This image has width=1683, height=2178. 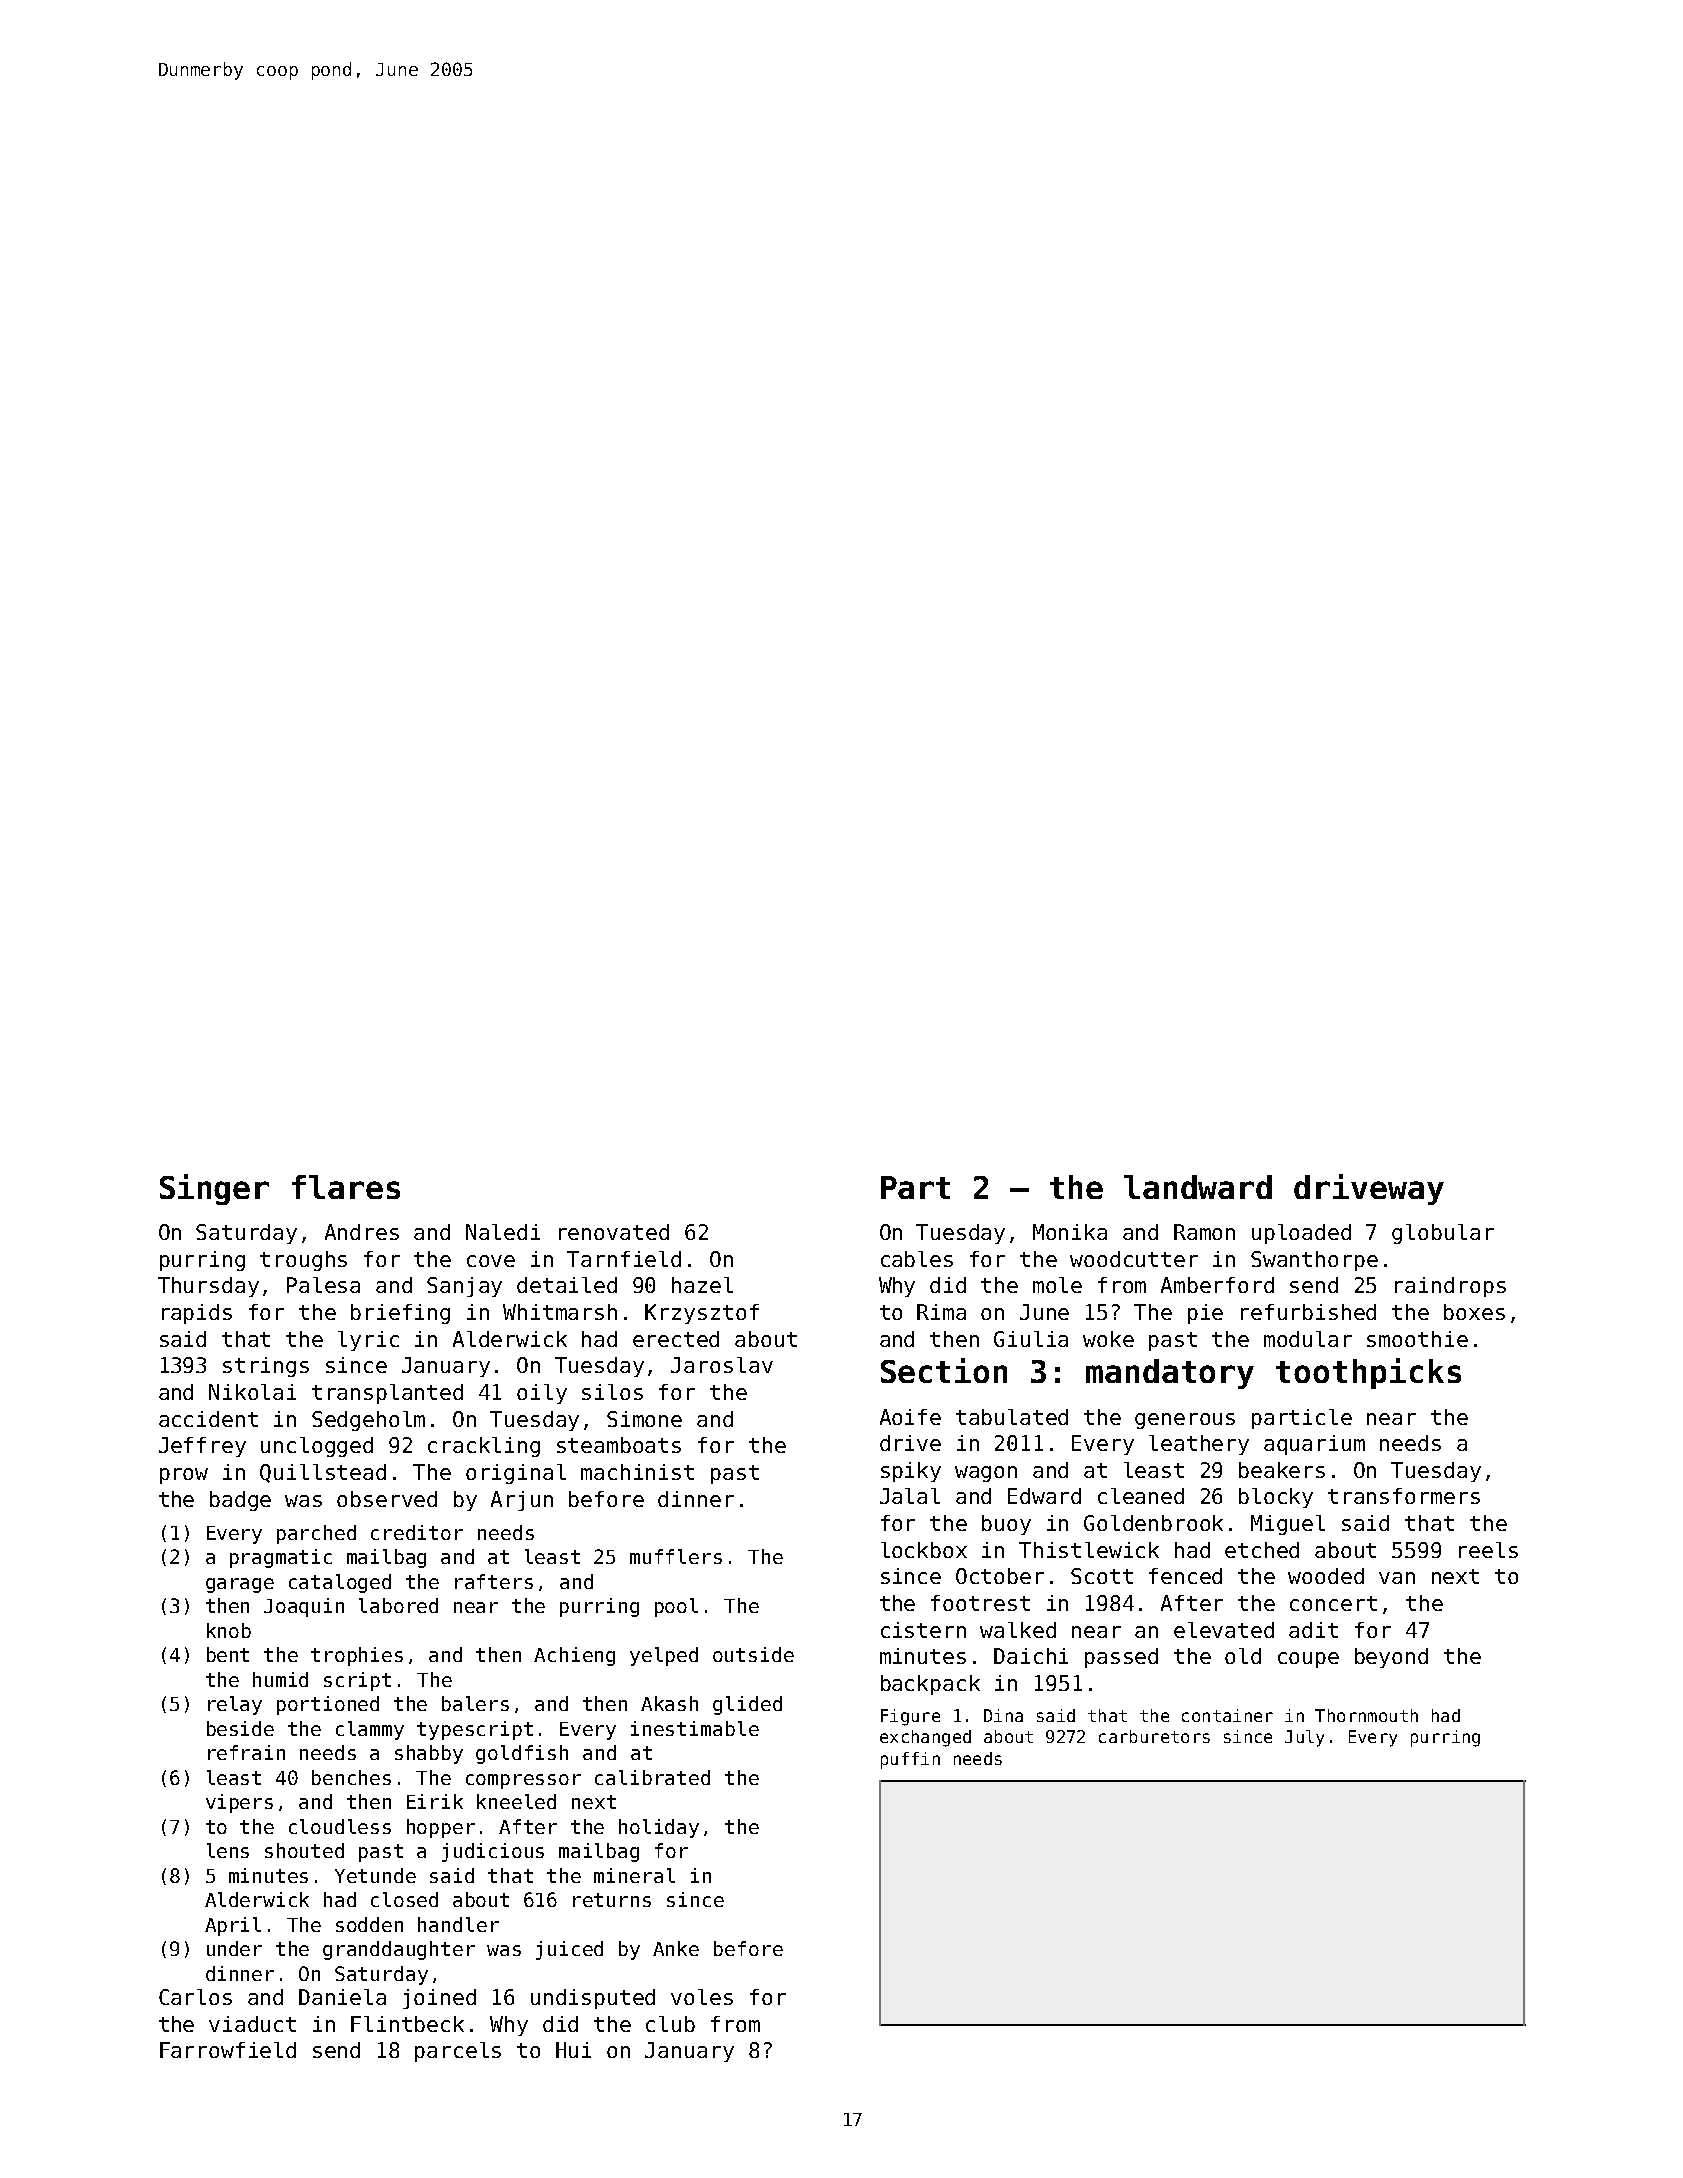 What do you see at coordinates (1301, 1234) in the image?
I see `uploaded` at bounding box center [1301, 1234].
